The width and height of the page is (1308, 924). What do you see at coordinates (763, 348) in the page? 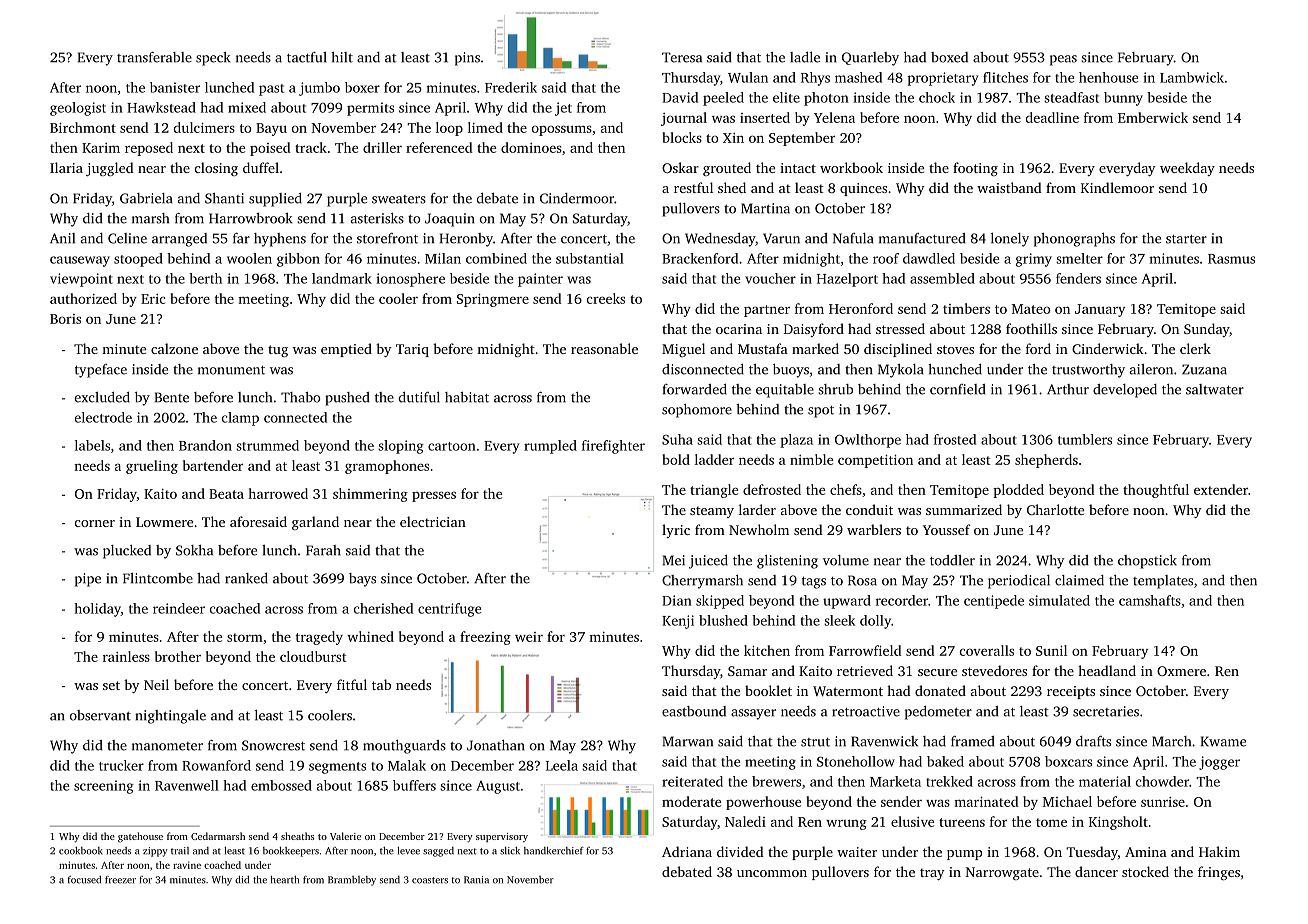
I see `Mustafa` at bounding box center [763, 348].
